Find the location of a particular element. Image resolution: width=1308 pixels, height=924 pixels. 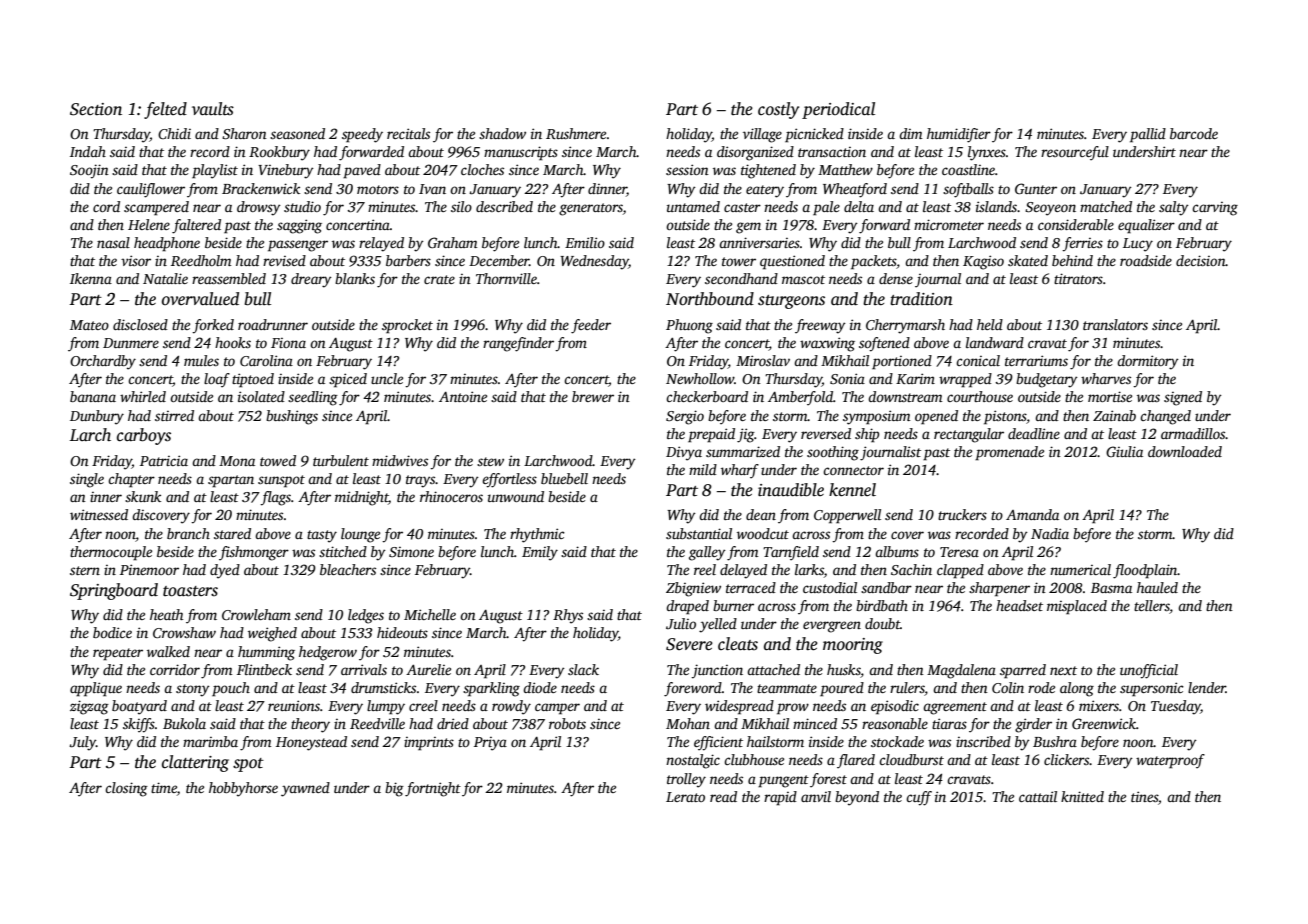

Honeystead is located at coordinates (311, 743).
